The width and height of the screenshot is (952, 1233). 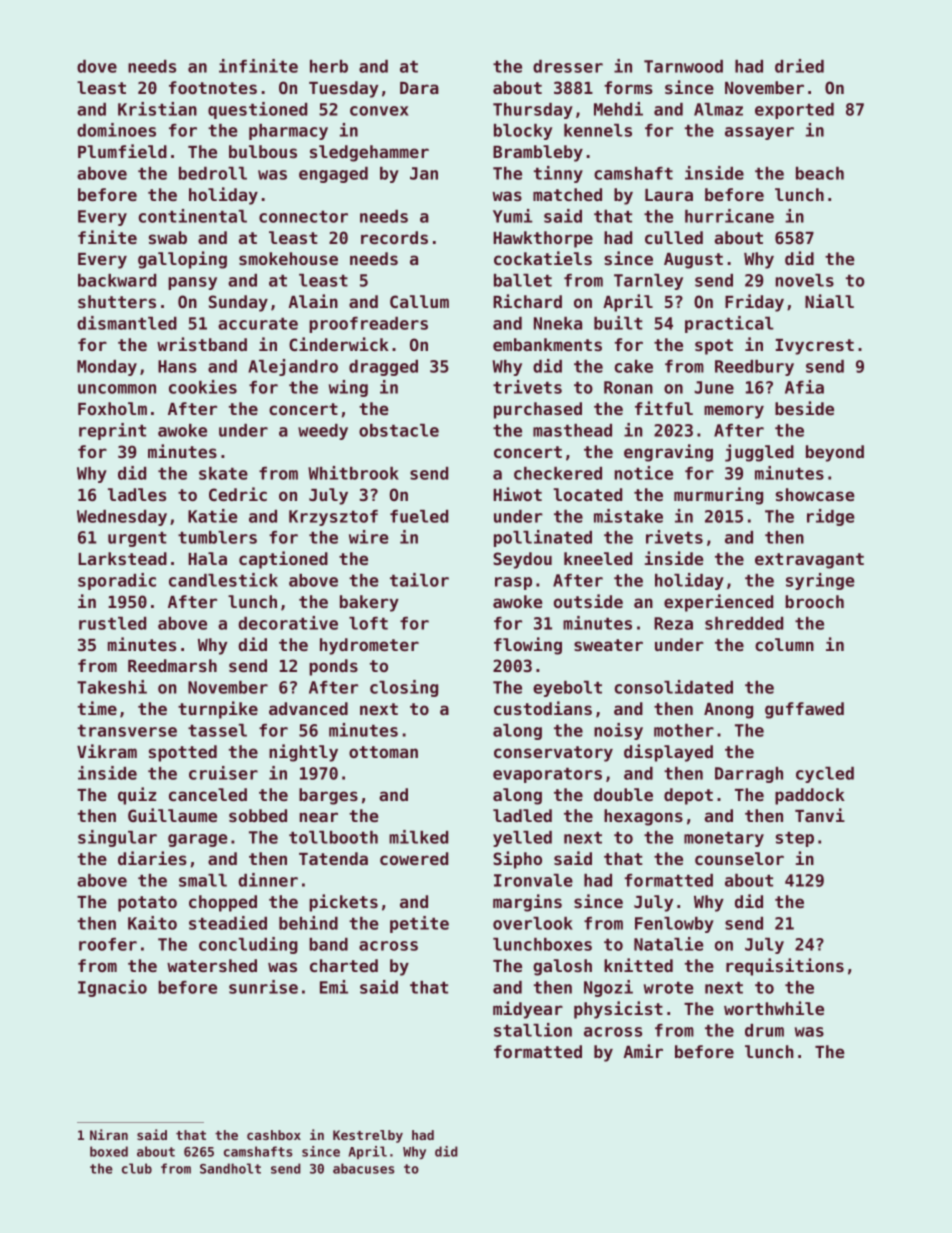 What do you see at coordinates (383, 368) in the screenshot?
I see `dragged` at bounding box center [383, 368].
